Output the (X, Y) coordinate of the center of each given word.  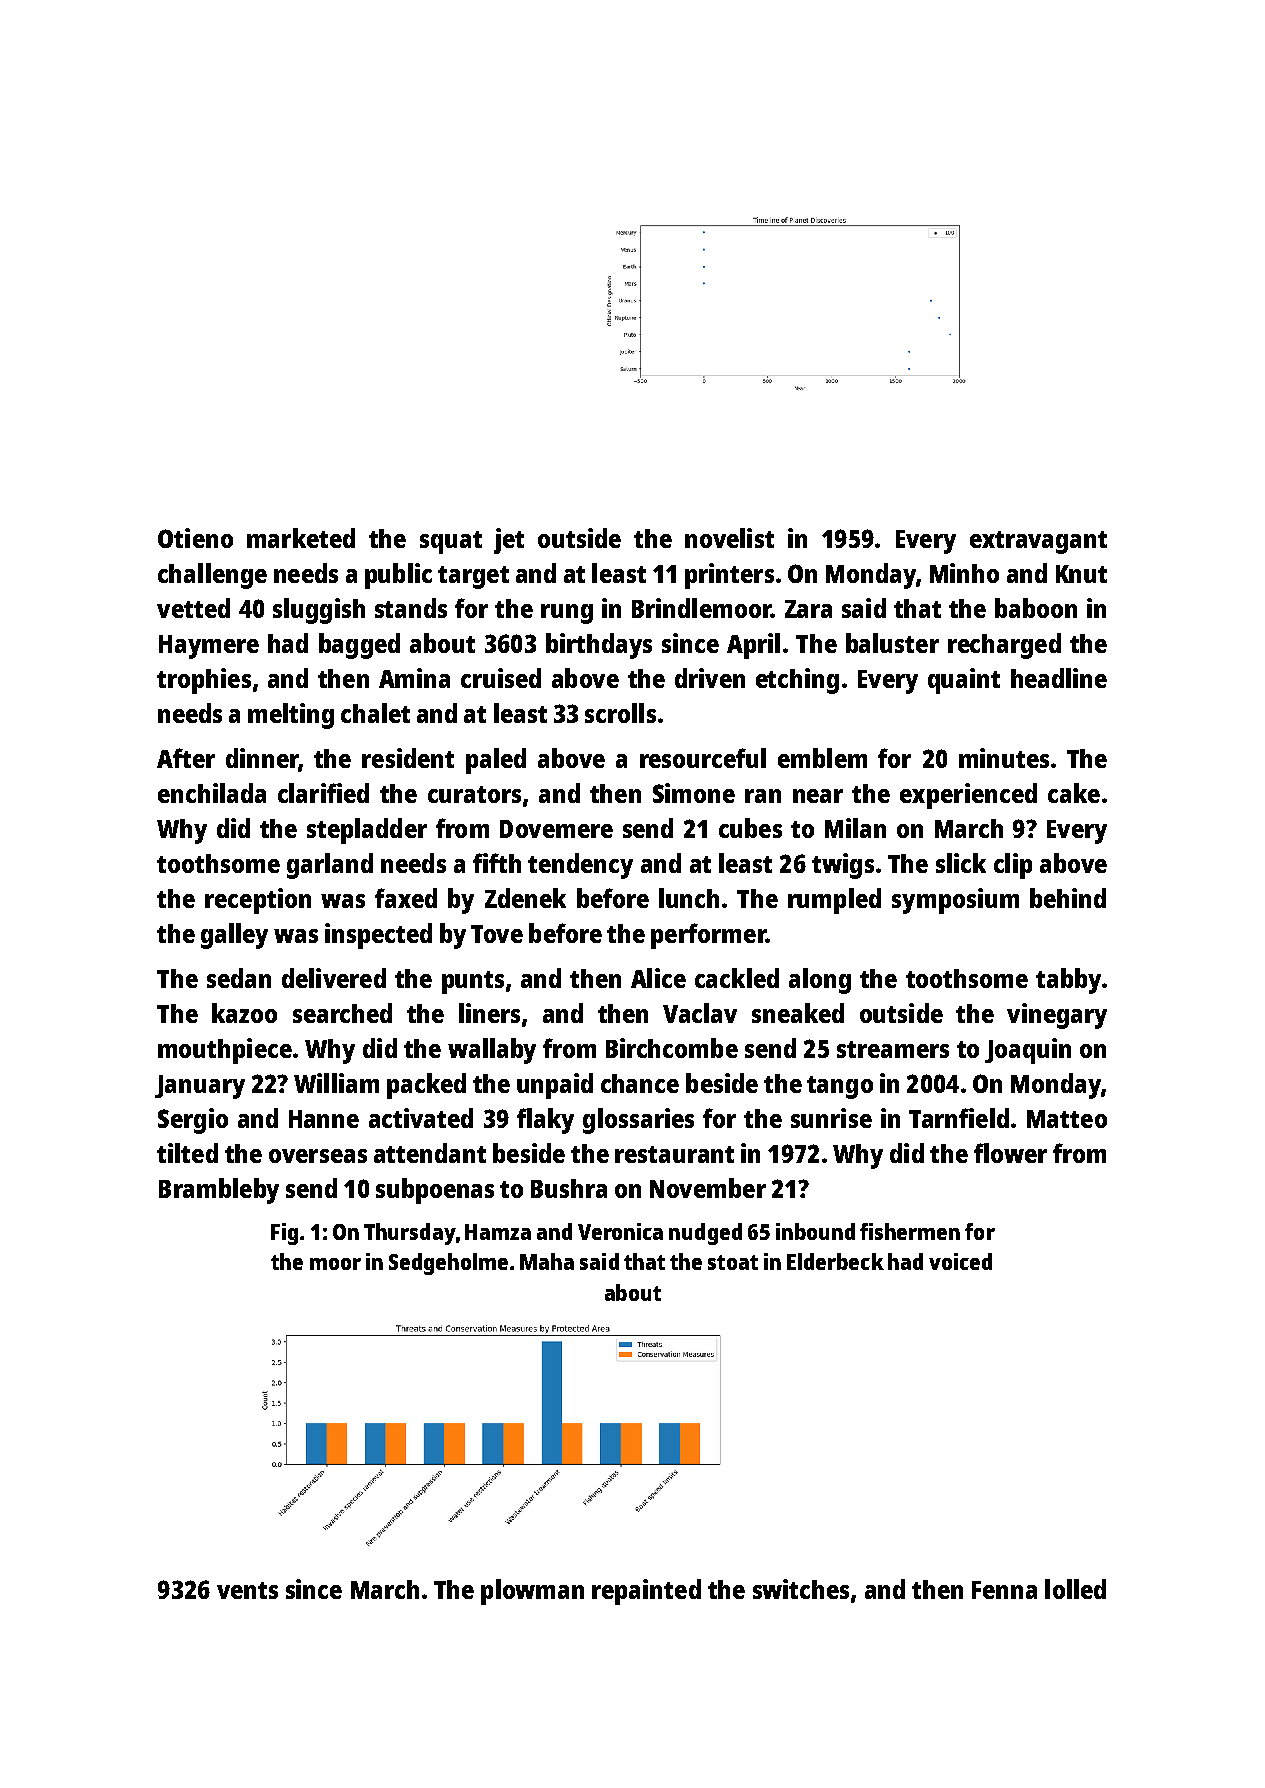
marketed (301, 538)
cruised (501, 678)
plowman (532, 1592)
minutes (1004, 758)
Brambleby (219, 1191)
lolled (1075, 1589)
